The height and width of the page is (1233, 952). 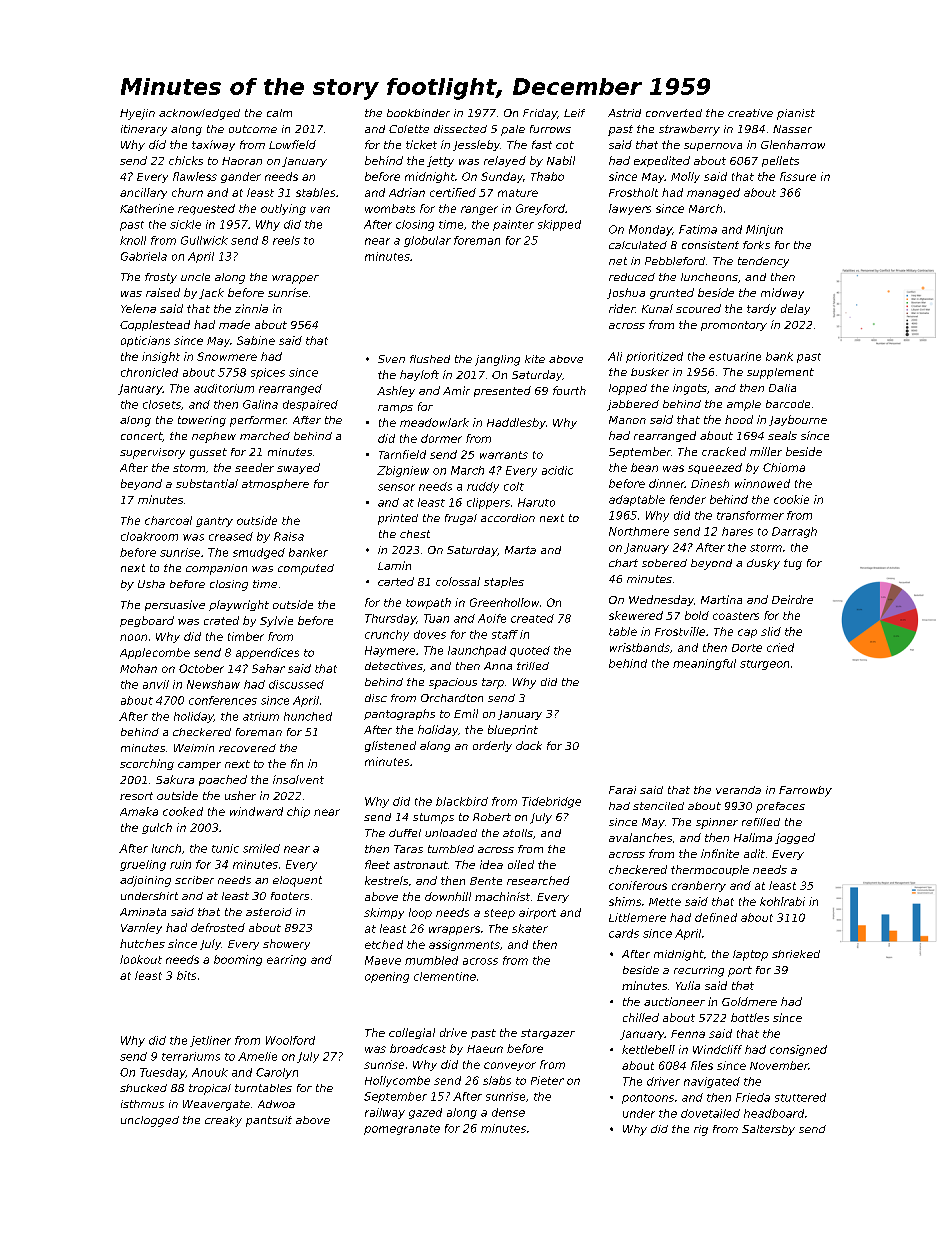 What do you see at coordinates (405, 833) in the page?
I see `duffel` at bounding box center [405, 833].
